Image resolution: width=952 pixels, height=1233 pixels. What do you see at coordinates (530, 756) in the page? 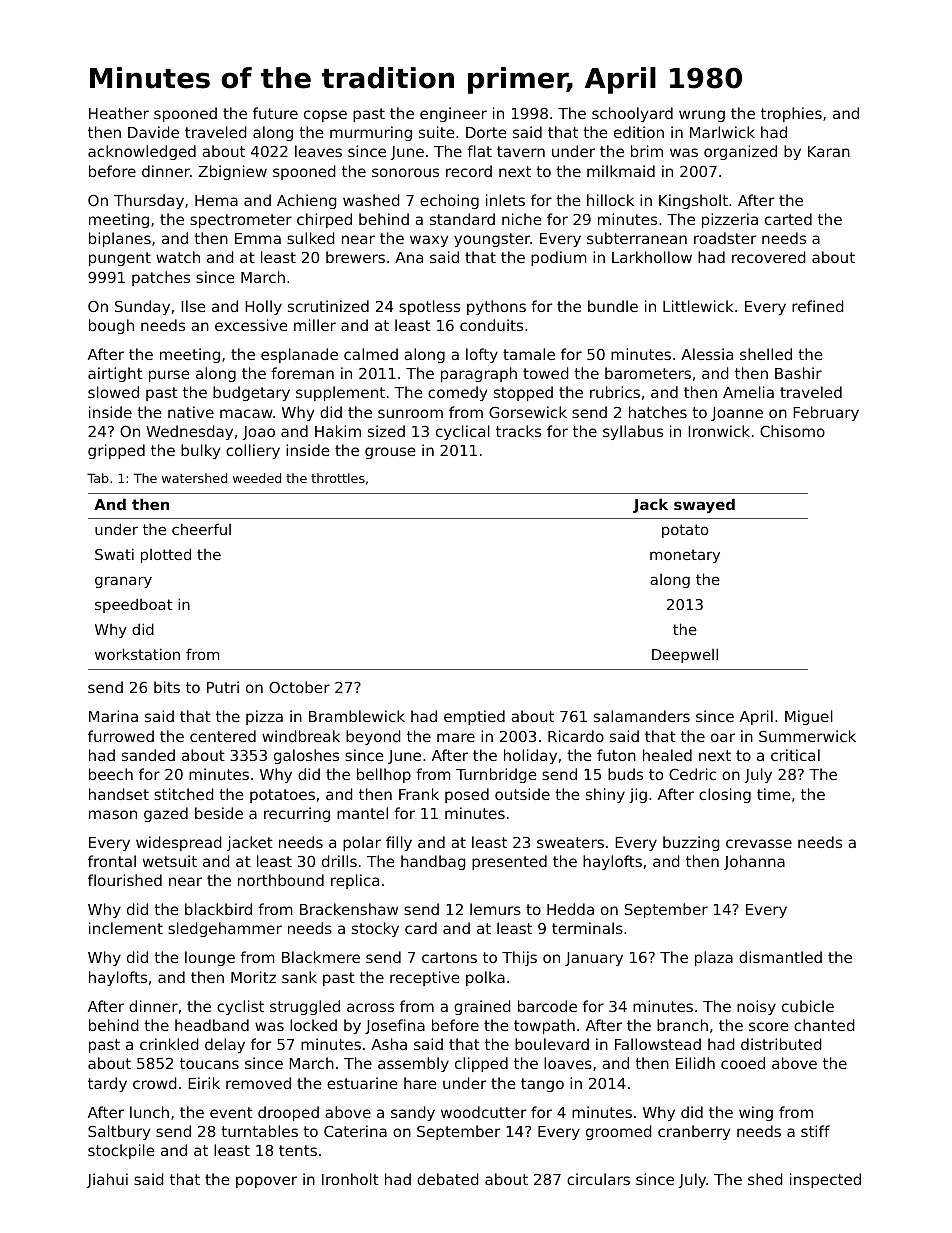
I see `holiday` at bounding box center [530, 756].
